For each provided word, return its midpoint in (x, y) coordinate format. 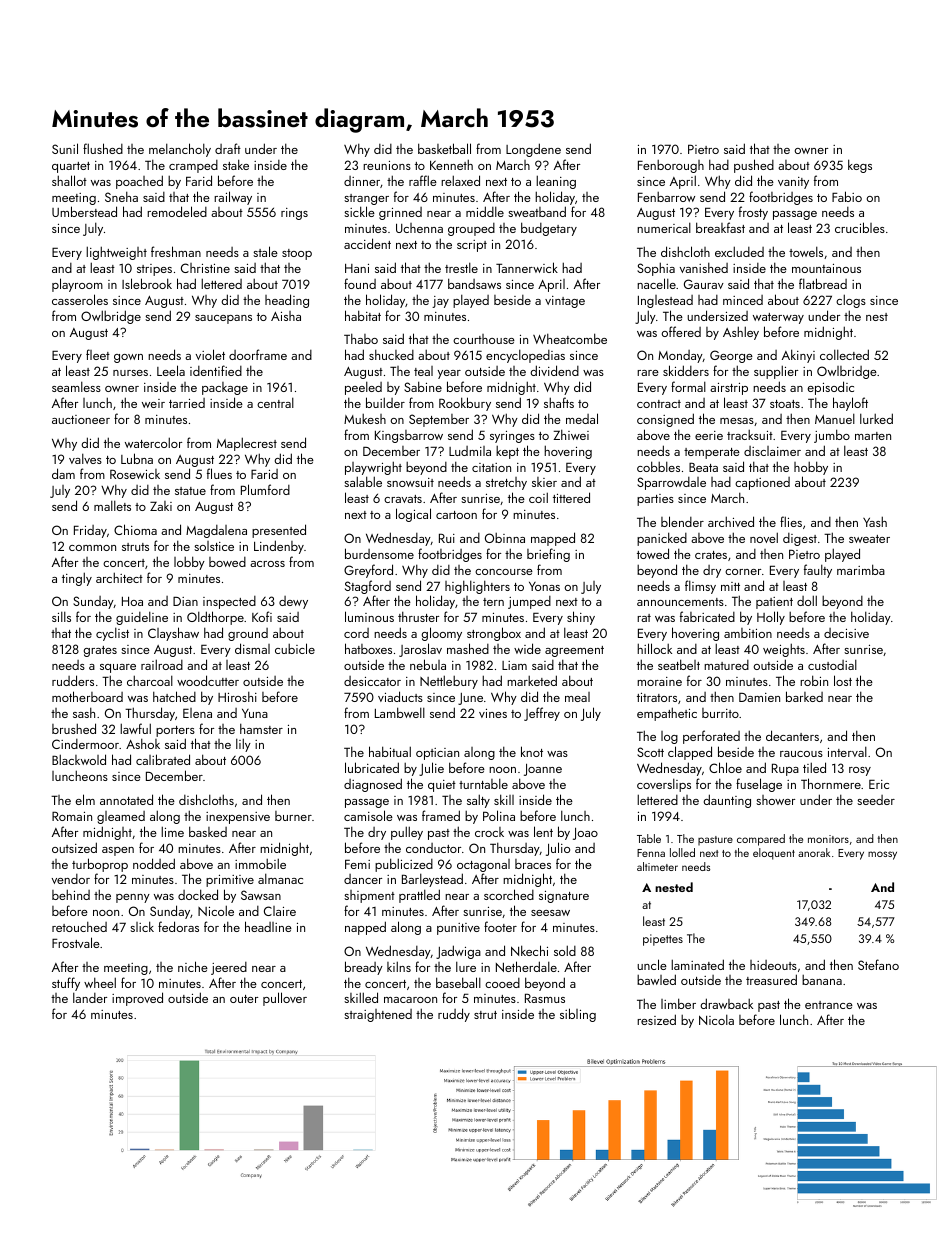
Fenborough (671, 166)
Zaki (161, 506)
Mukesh (365, 419)
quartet (71, 167)
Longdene (533, 150)
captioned (762, 483)
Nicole (216, 910)
